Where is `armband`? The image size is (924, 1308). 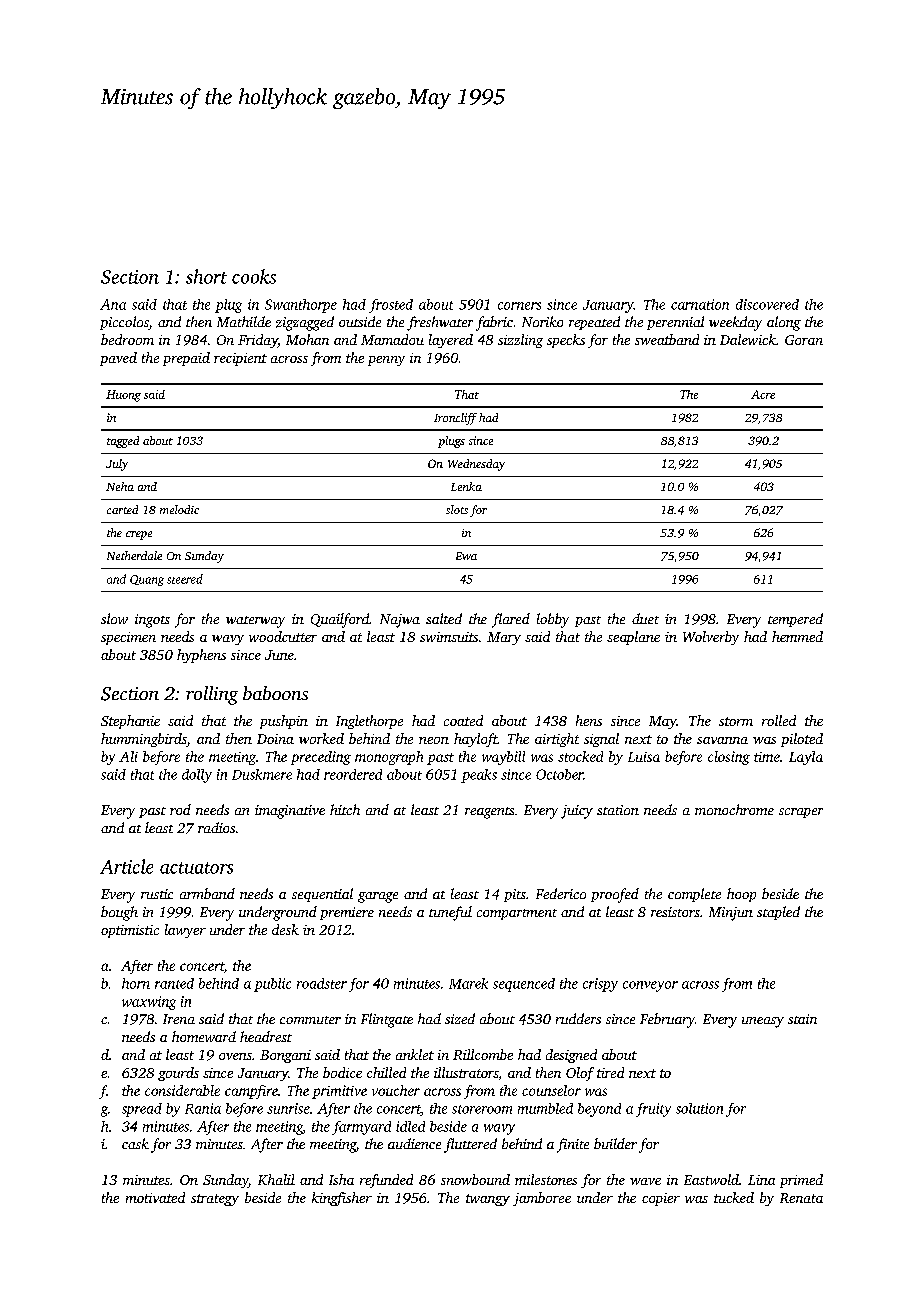 armband is located at coordinates (207, 893).
